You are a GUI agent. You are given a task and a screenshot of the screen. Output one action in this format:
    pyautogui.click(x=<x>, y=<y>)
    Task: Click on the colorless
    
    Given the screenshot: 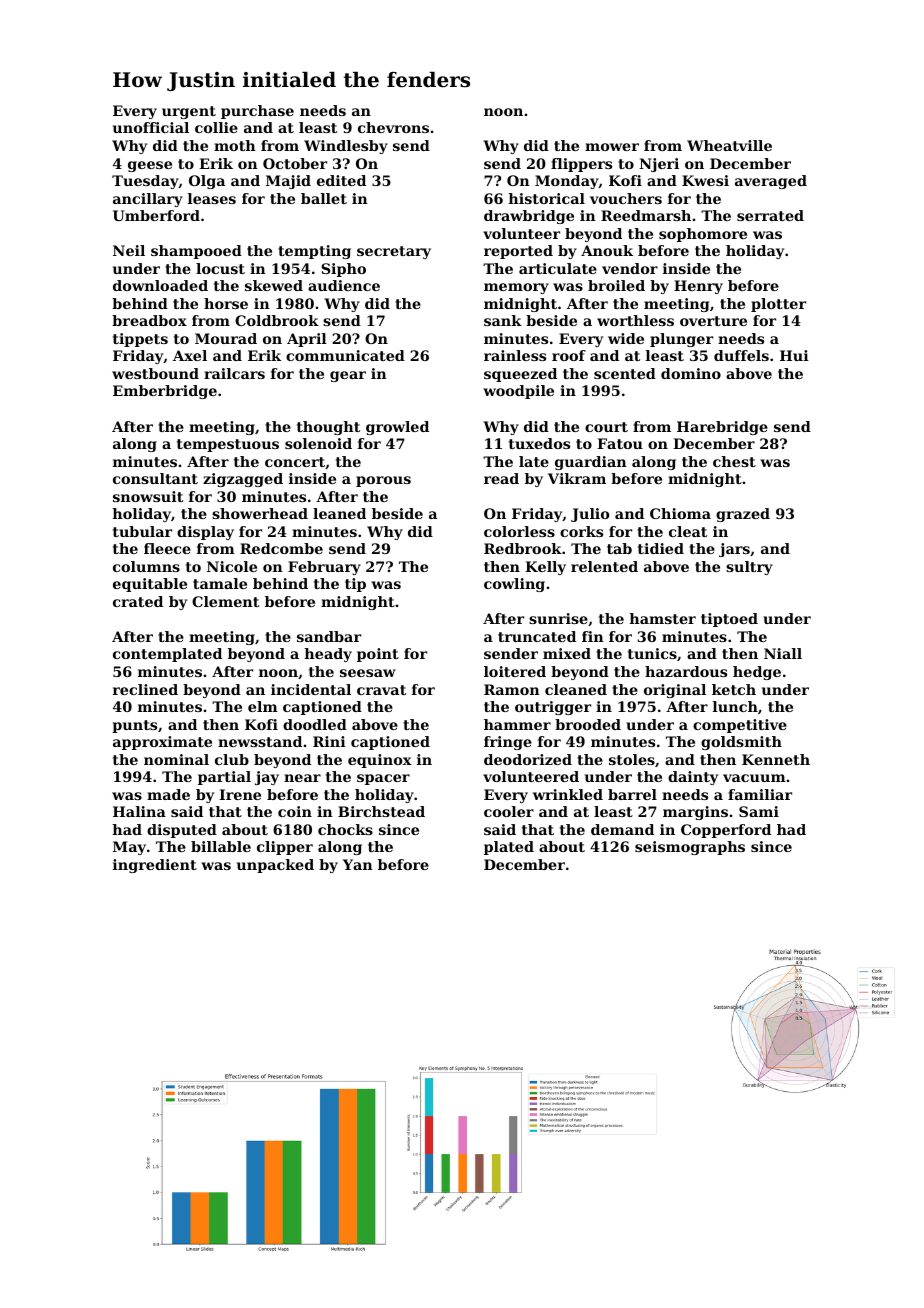 What is the action you would take?
    pyautogui.click(x=519, y=531)
